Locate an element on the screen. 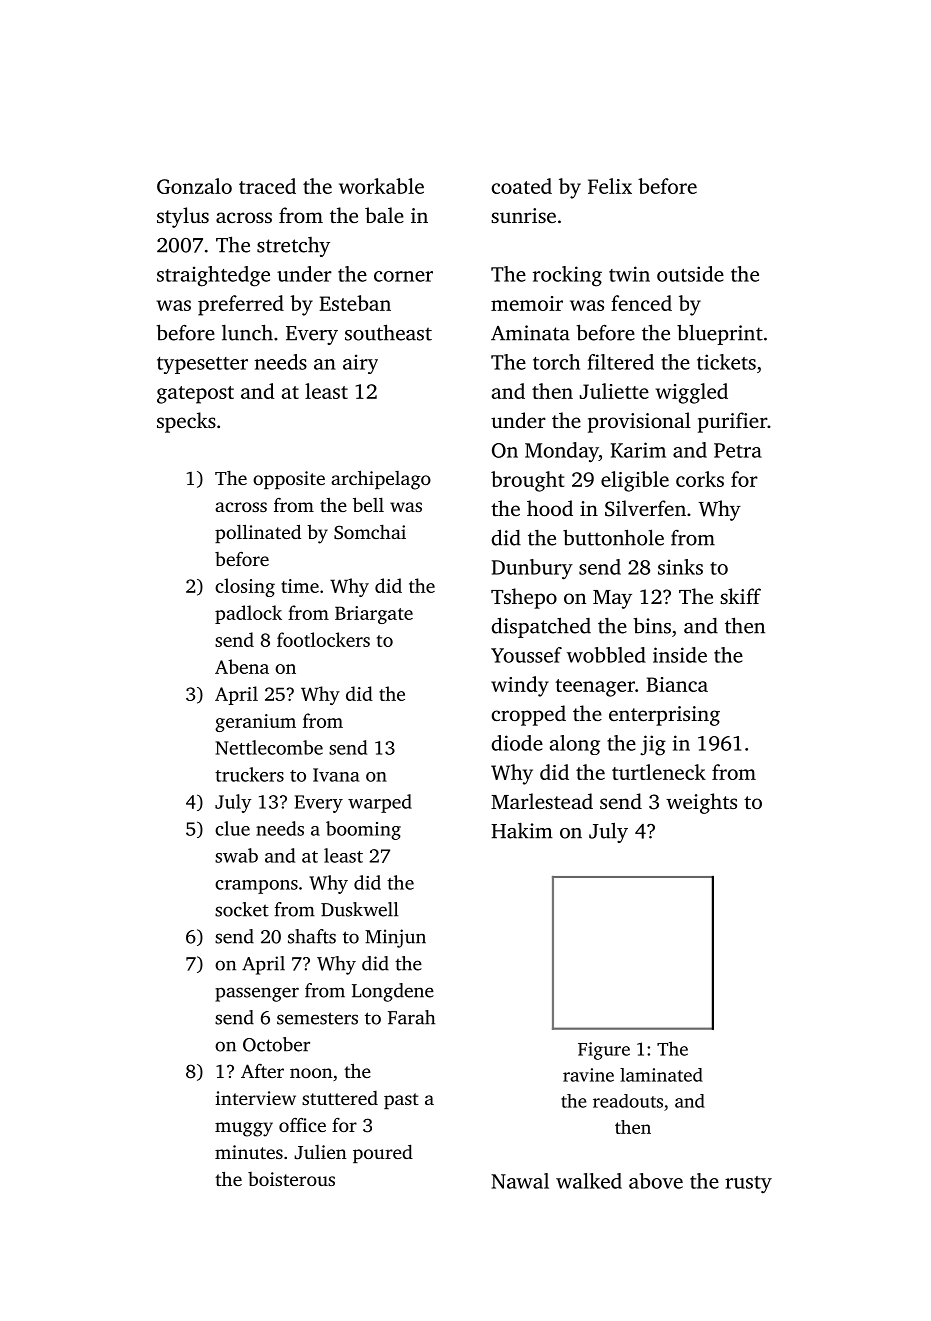 The height and width of the screenshot is (1321, 931). boisterous is located at coordinates (291, 1179).
